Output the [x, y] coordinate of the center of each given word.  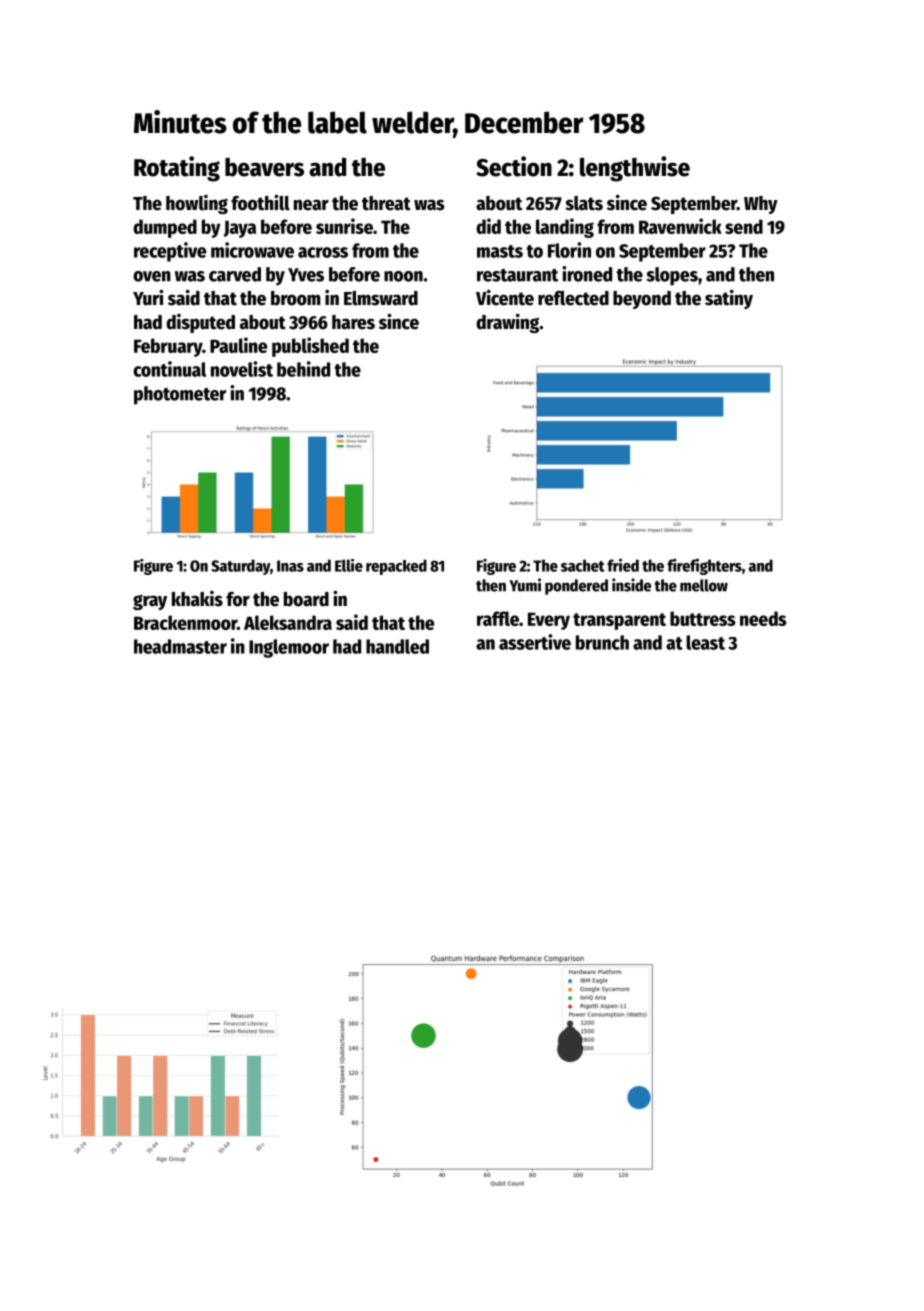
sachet [583, 565]
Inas [290, 566]
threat [386, 203]
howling [197, 204]
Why [761, 205]
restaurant [518, 275]
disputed [200, 323]
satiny [729, 299]
